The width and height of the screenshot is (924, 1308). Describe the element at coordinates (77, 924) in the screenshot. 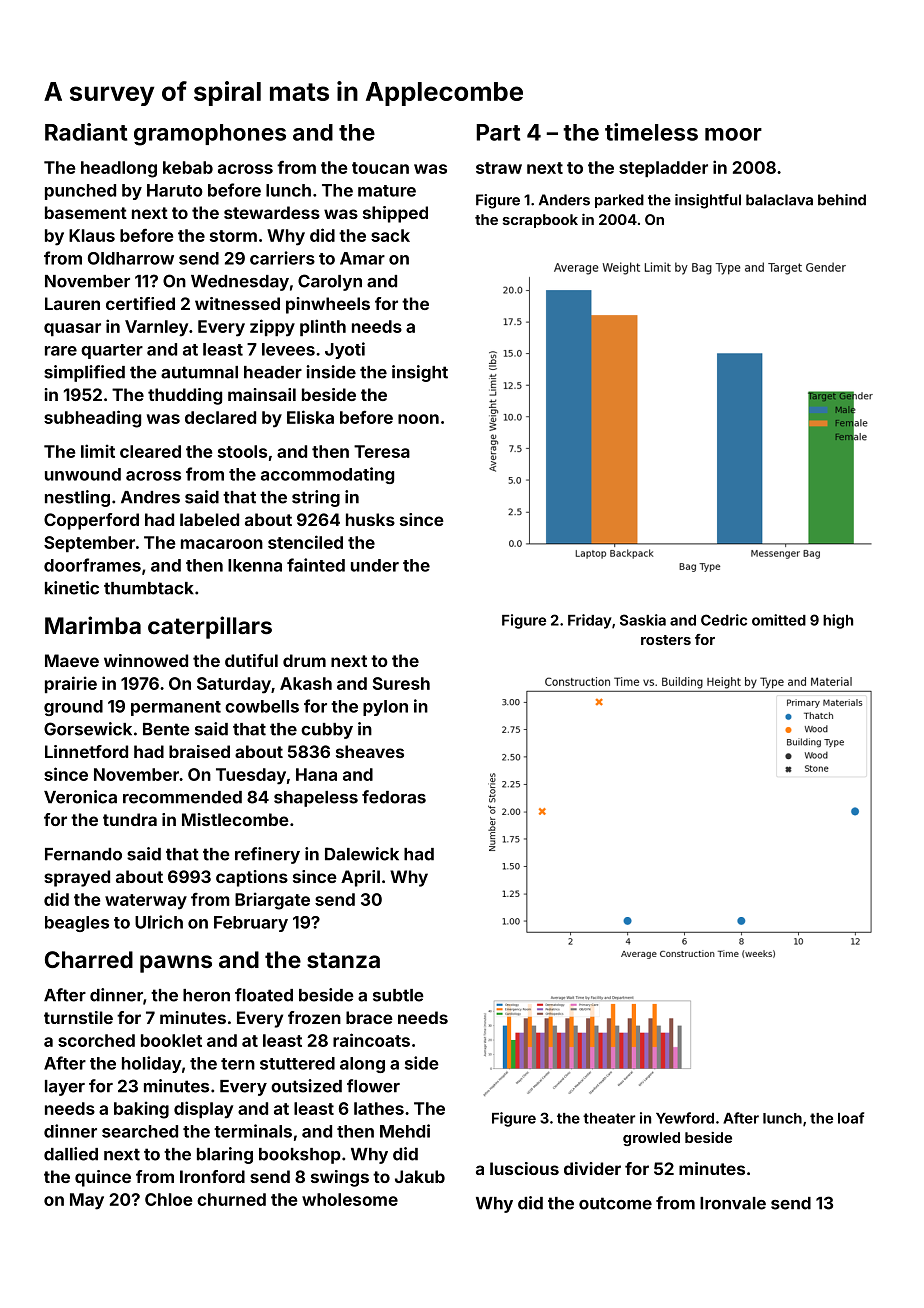

I see `beagles` at that location.
